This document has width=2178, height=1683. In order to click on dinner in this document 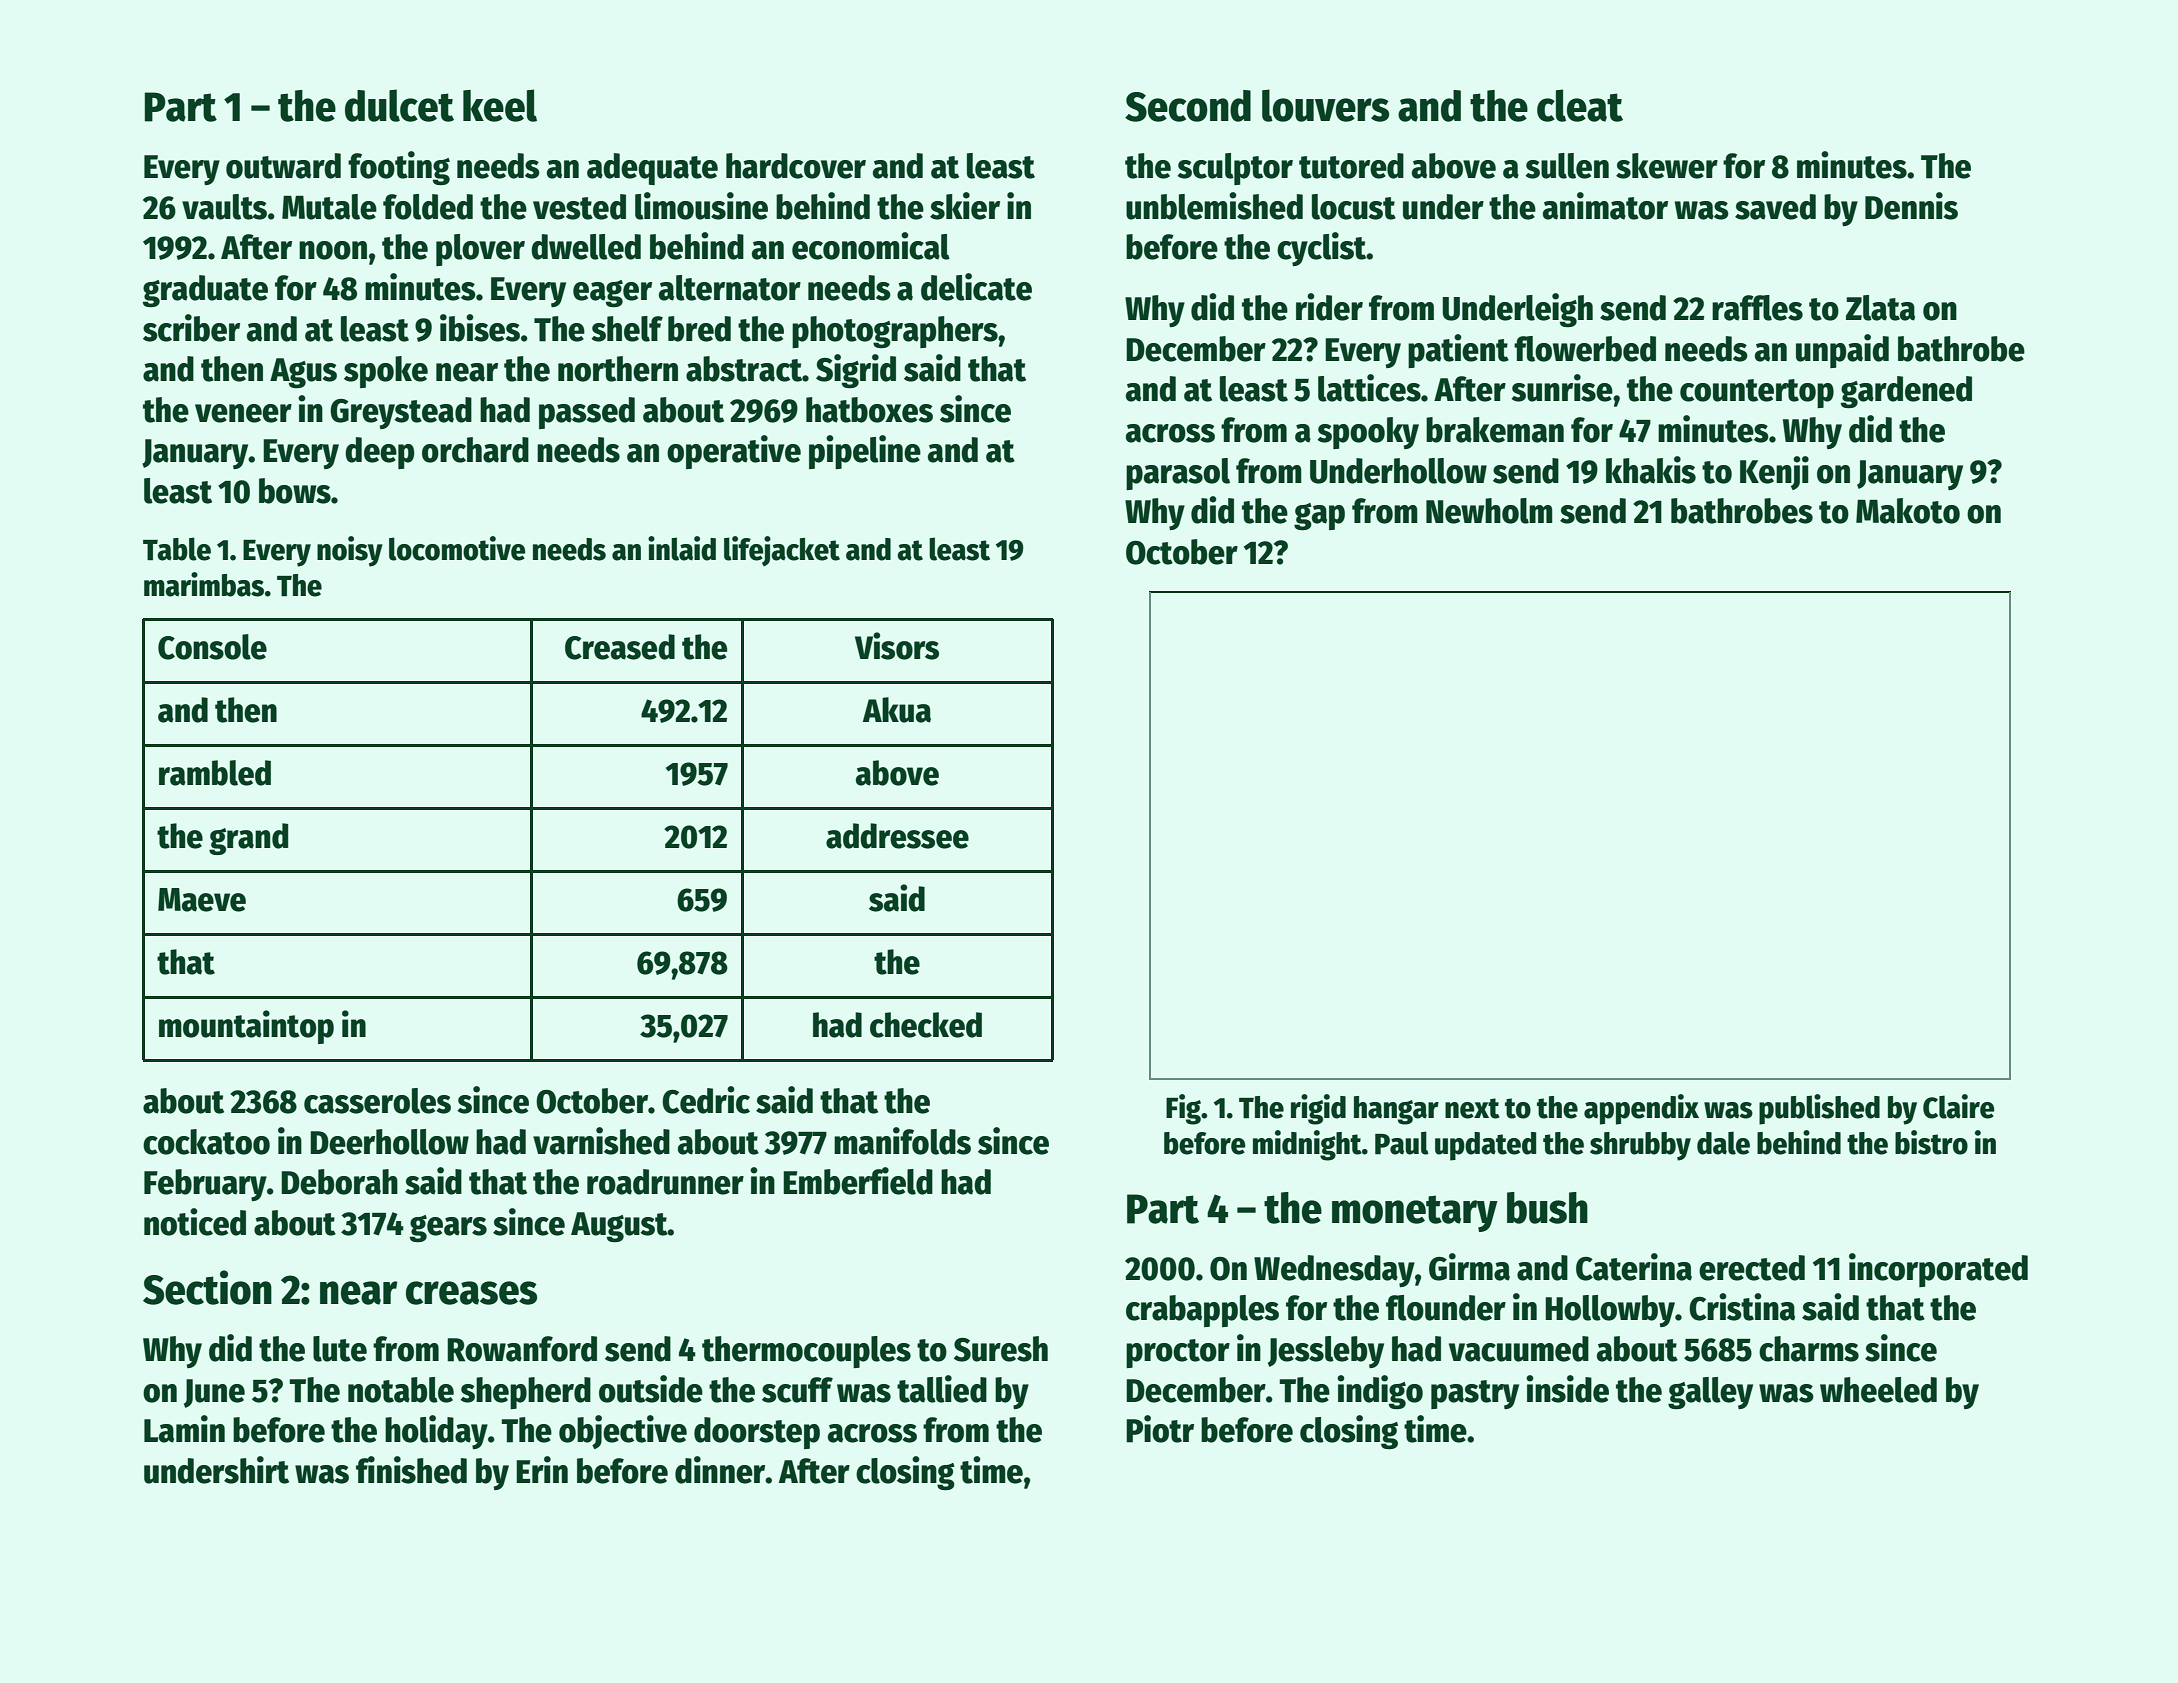, I will do `click(720, 1470)`.
